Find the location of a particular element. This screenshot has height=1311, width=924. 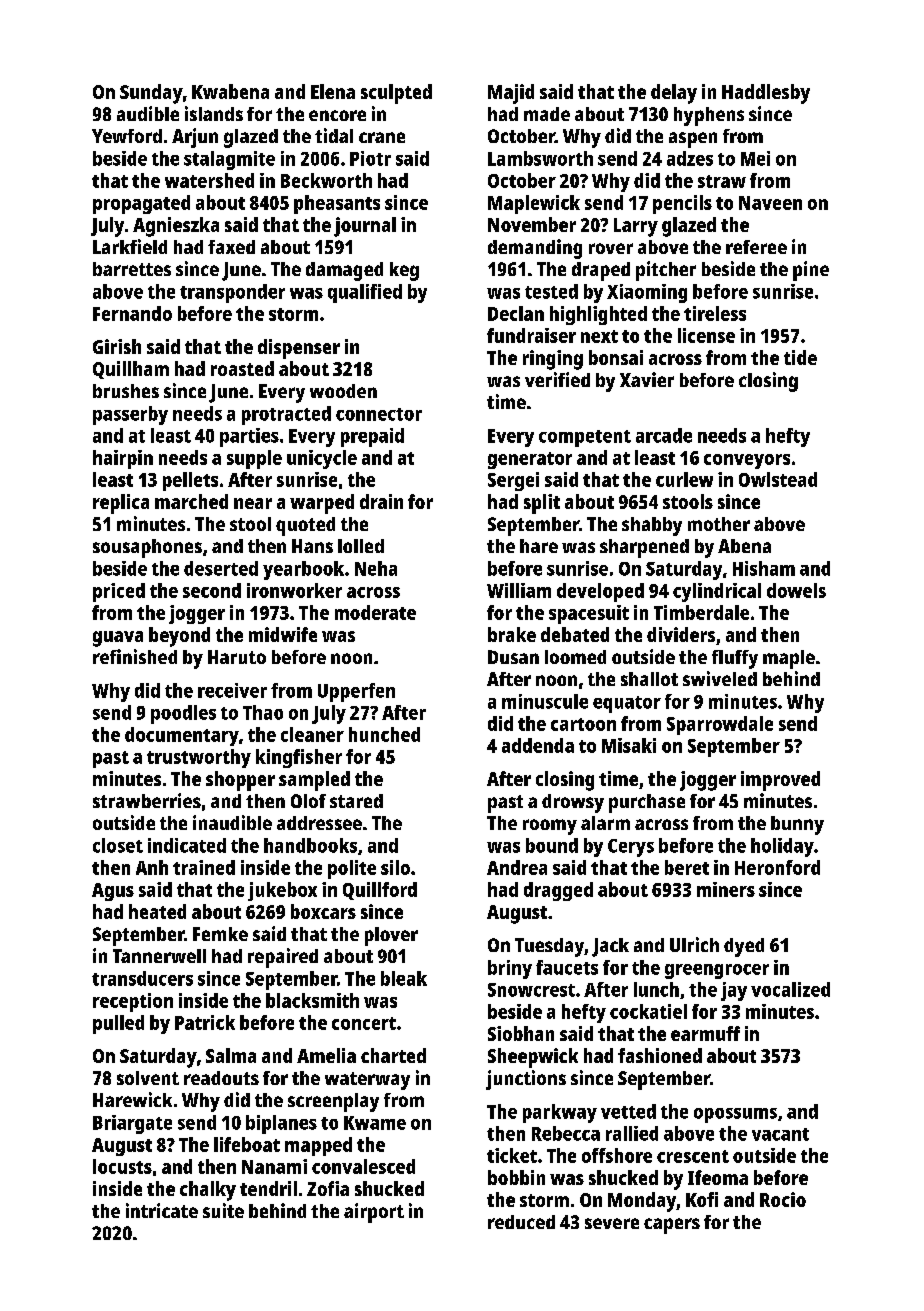

Sunday is located at coordinates (151, 94).
